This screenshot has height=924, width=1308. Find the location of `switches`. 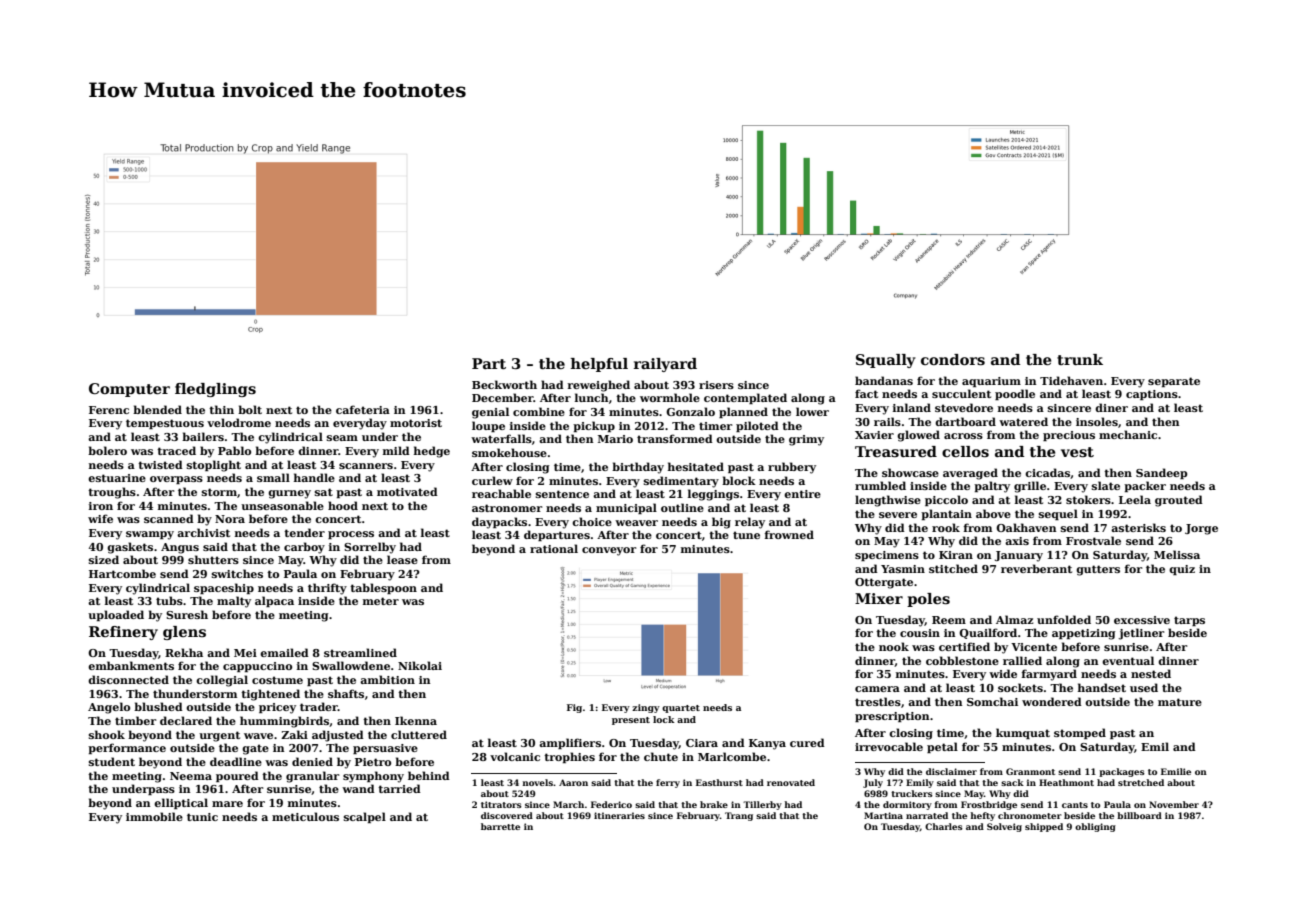

switches is located at coordinates (237, 573).
